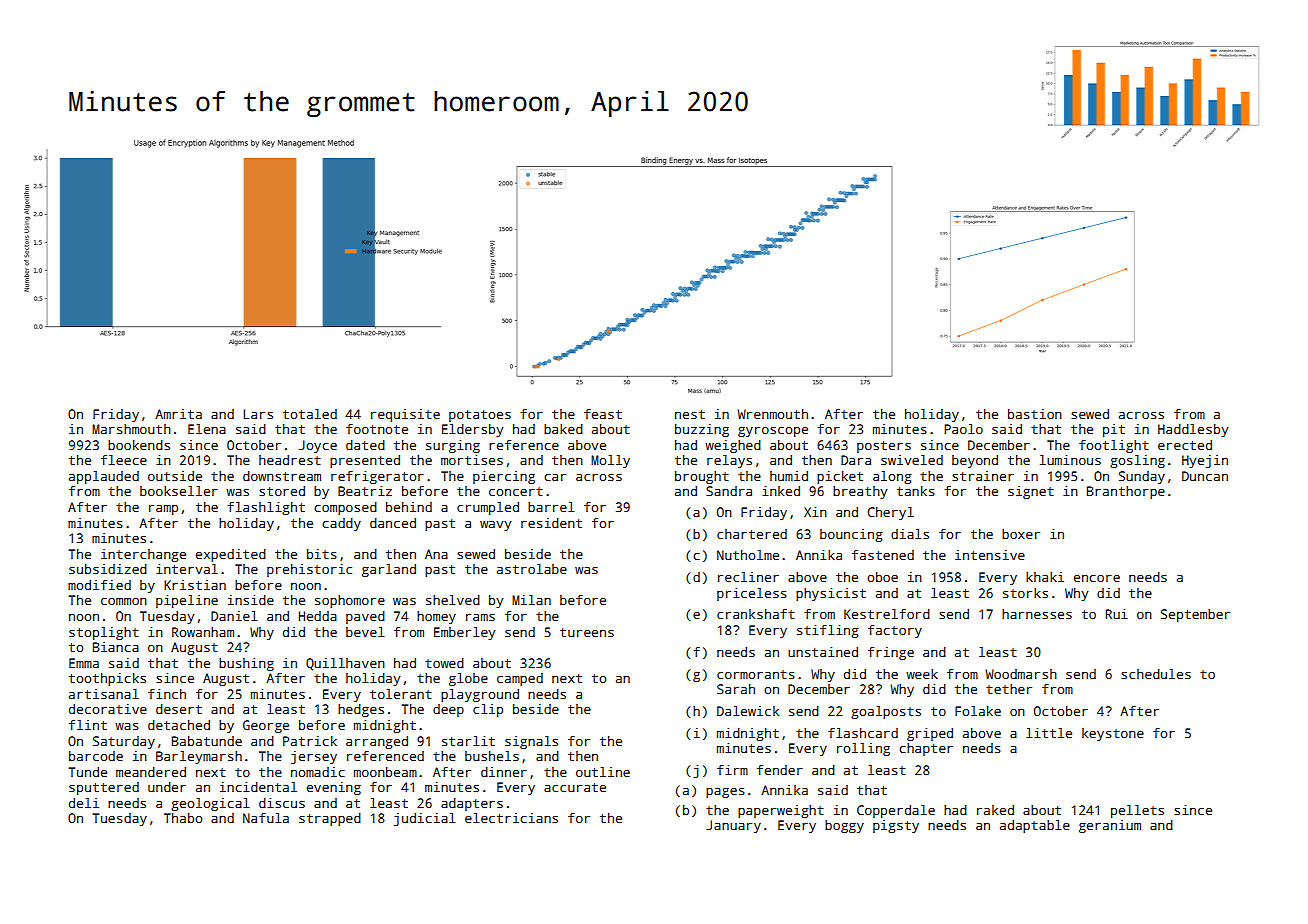 This document has height=924, width=1308. Describe the element at coordinates (139, 445) in the document. I see `bookends` at that location.
